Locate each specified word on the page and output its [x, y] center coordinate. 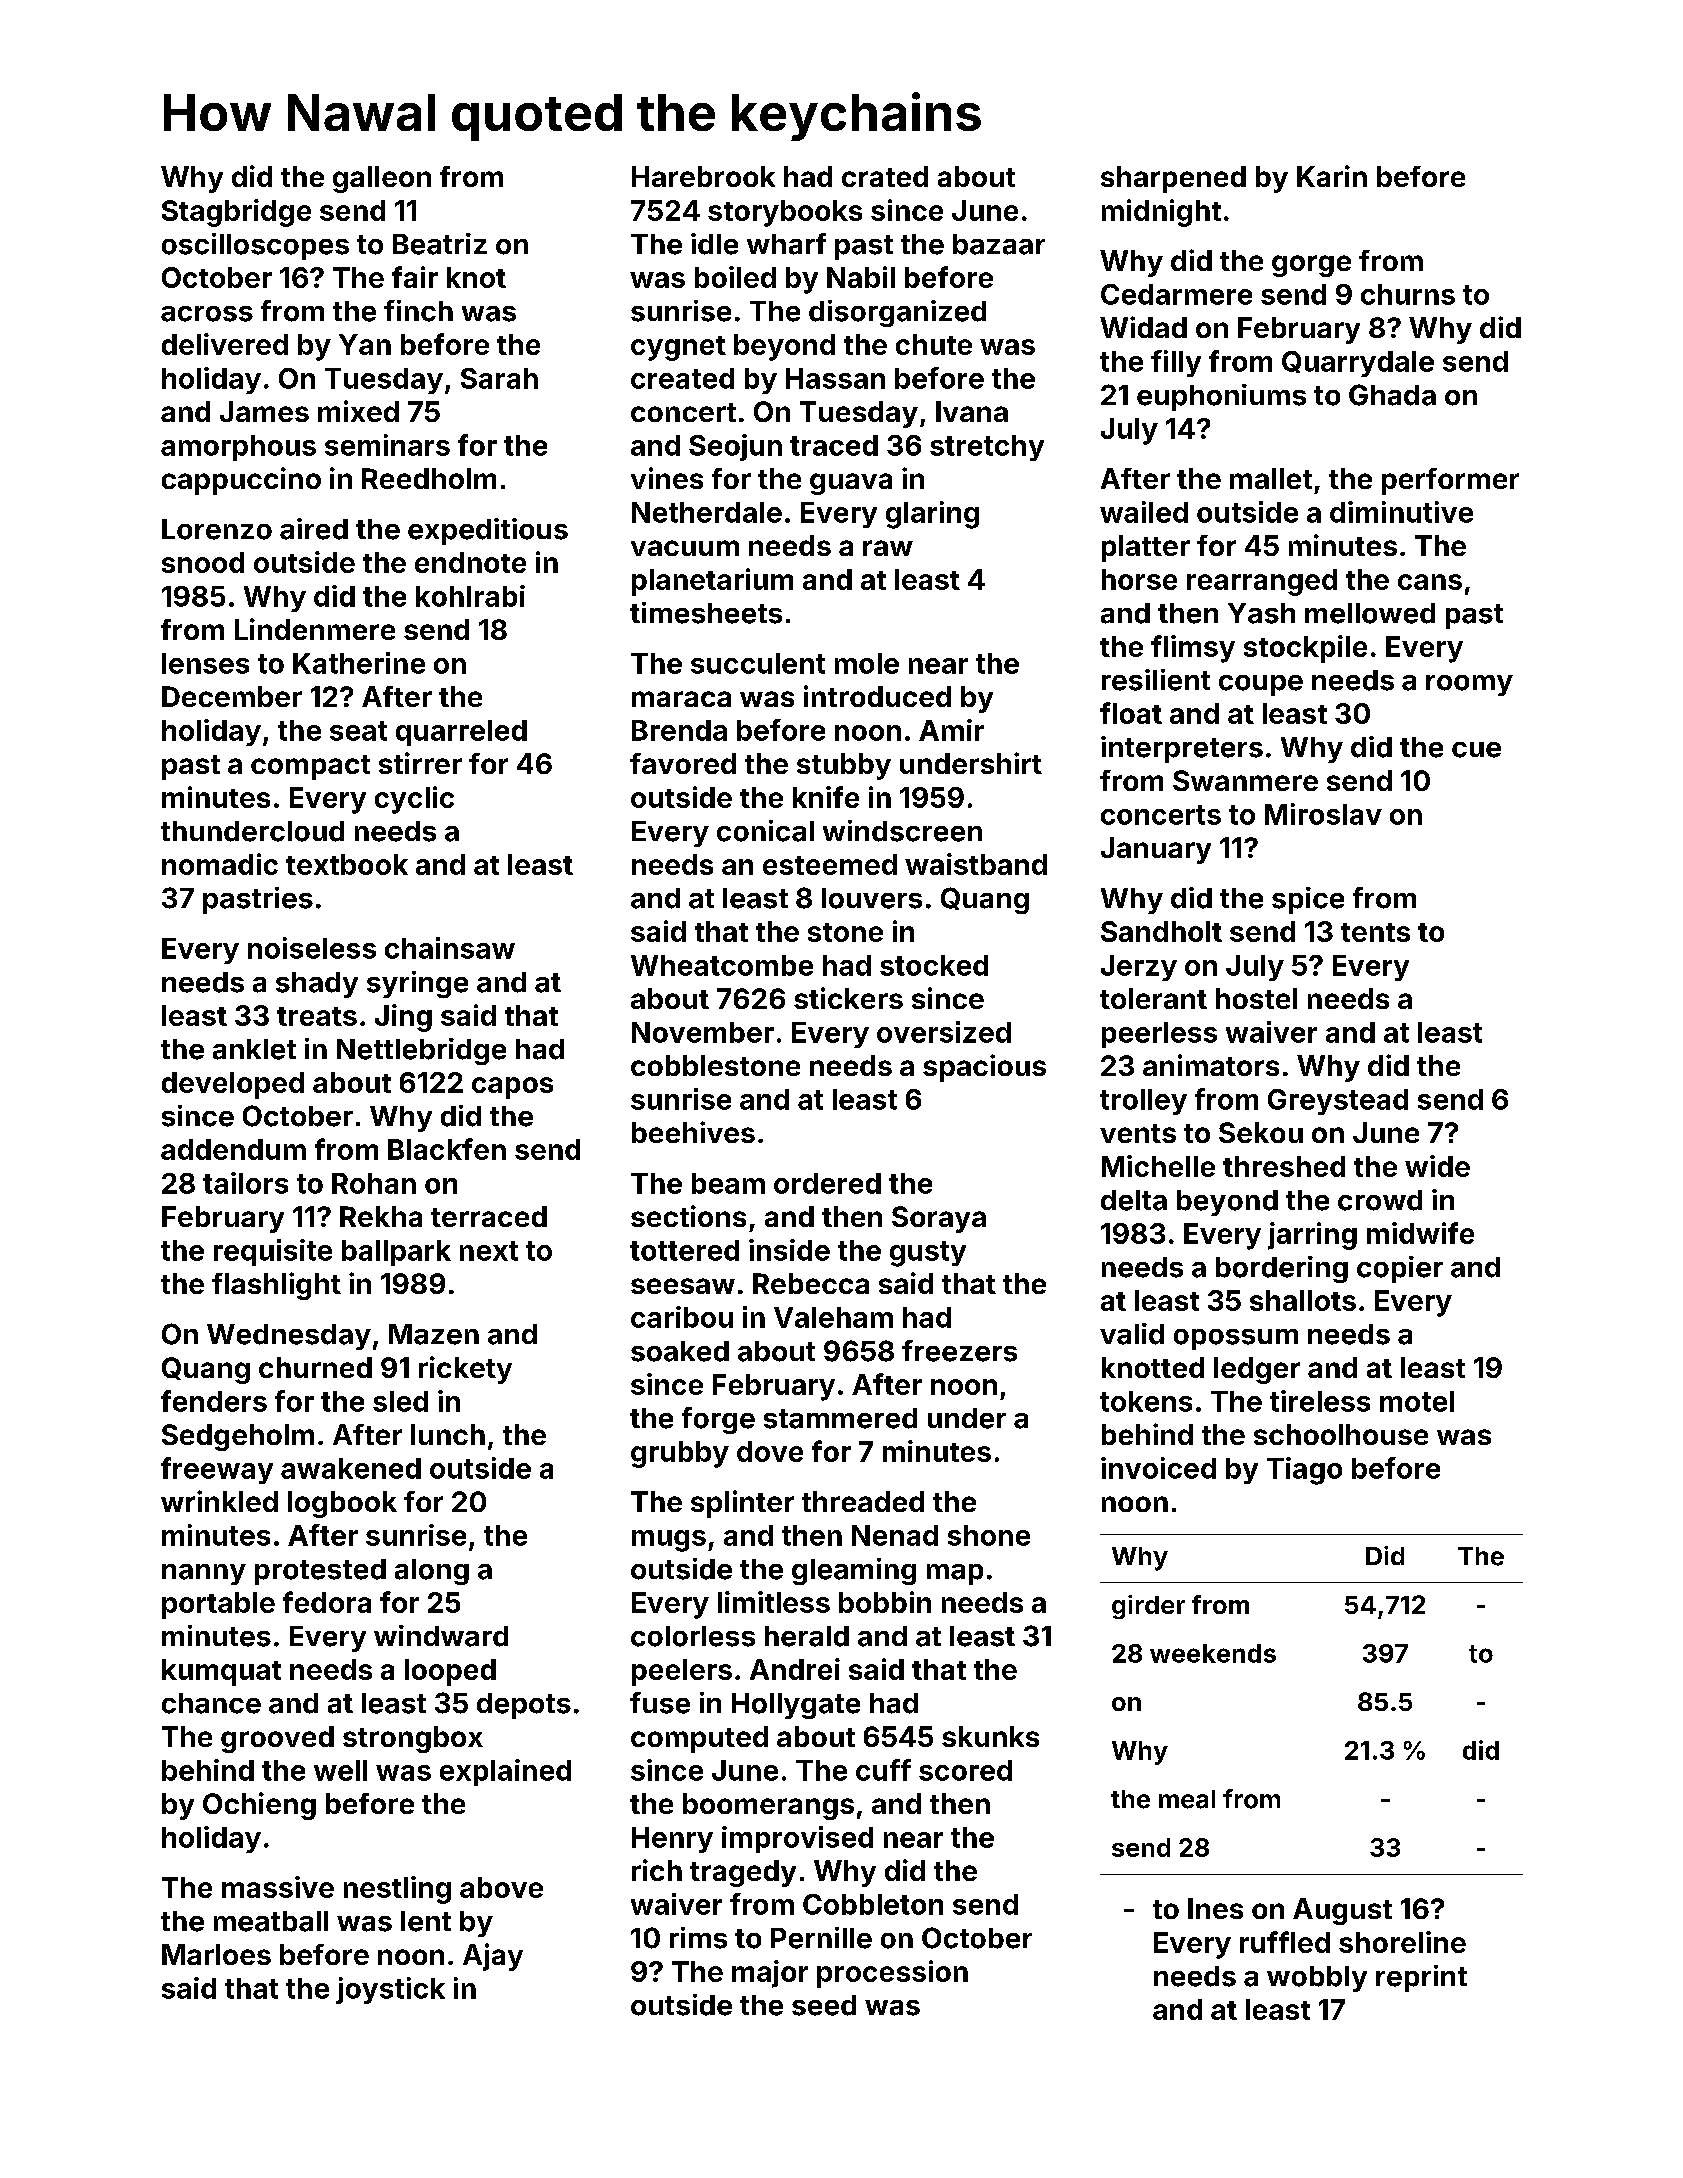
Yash [1261, 613]
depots [524, 1706]
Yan [365, 344]
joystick [390, 1990]
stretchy [987, 448]
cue [1476, 750]
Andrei [795, 1669]
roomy [1469, 685]
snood [203, 562]
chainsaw [450, 948]
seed [824, 2005]
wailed [1144, 512]
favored [683, 763]
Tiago [1304, 1471]
